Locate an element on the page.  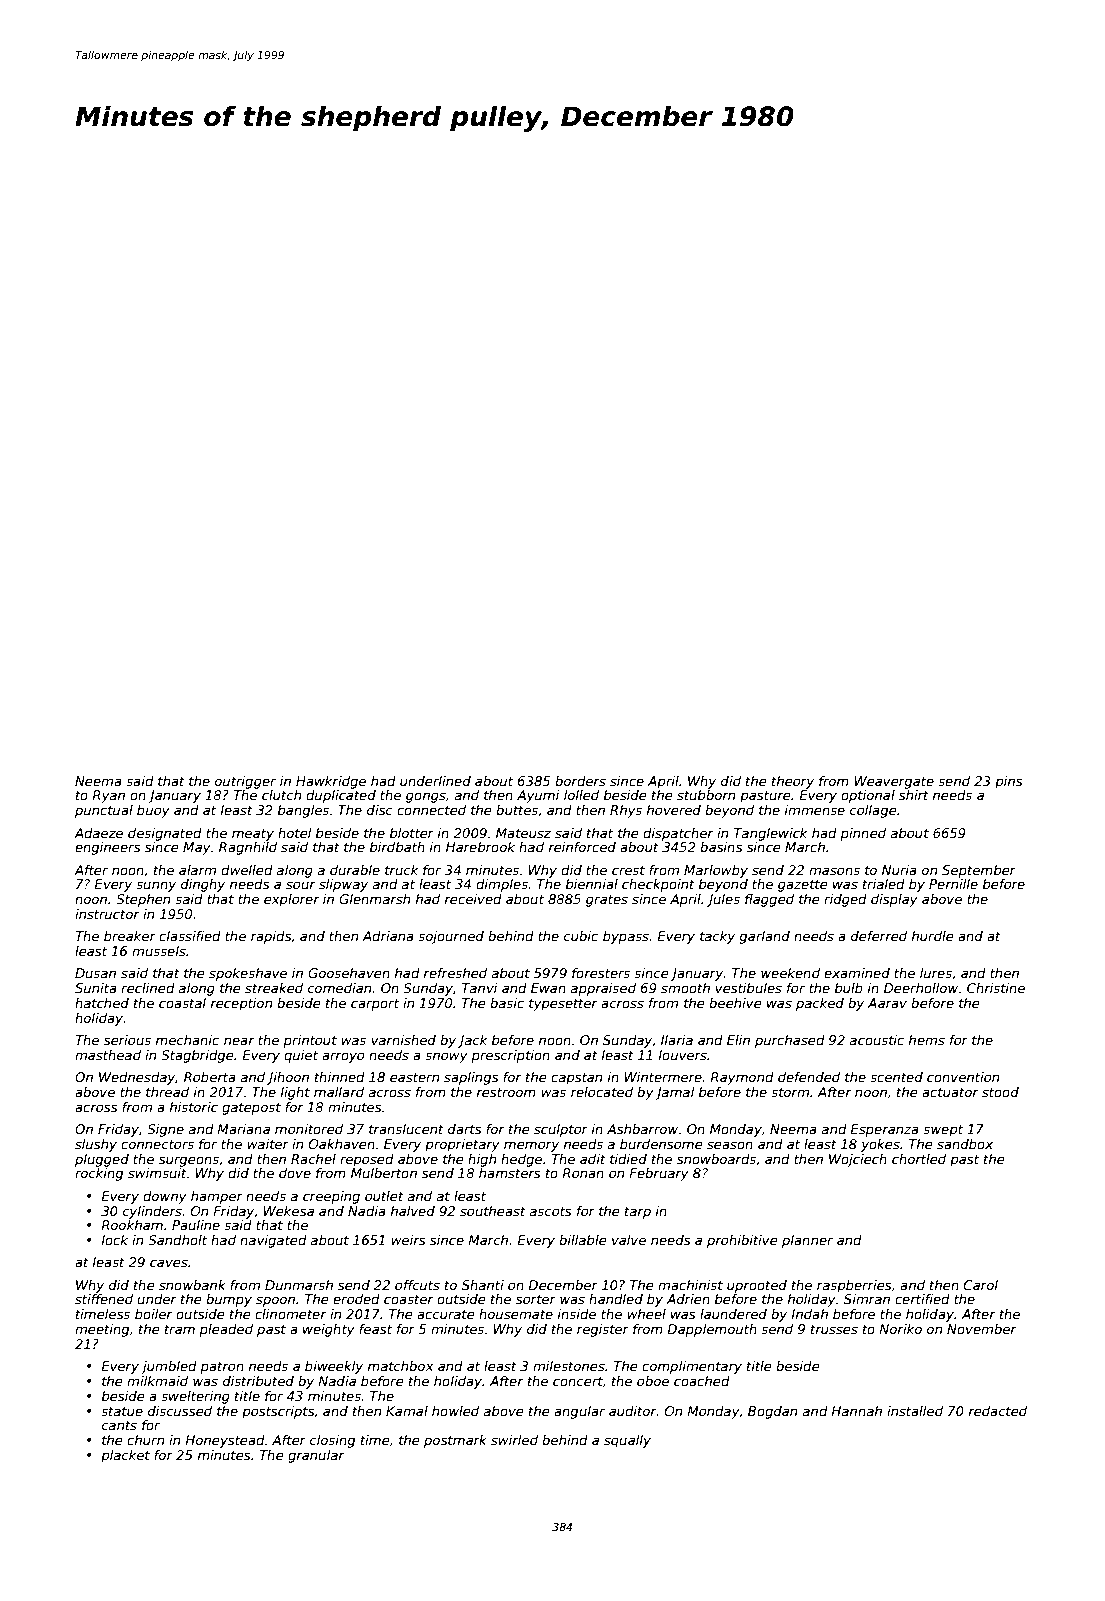
Ryan is located at coordinates (108, 796).
